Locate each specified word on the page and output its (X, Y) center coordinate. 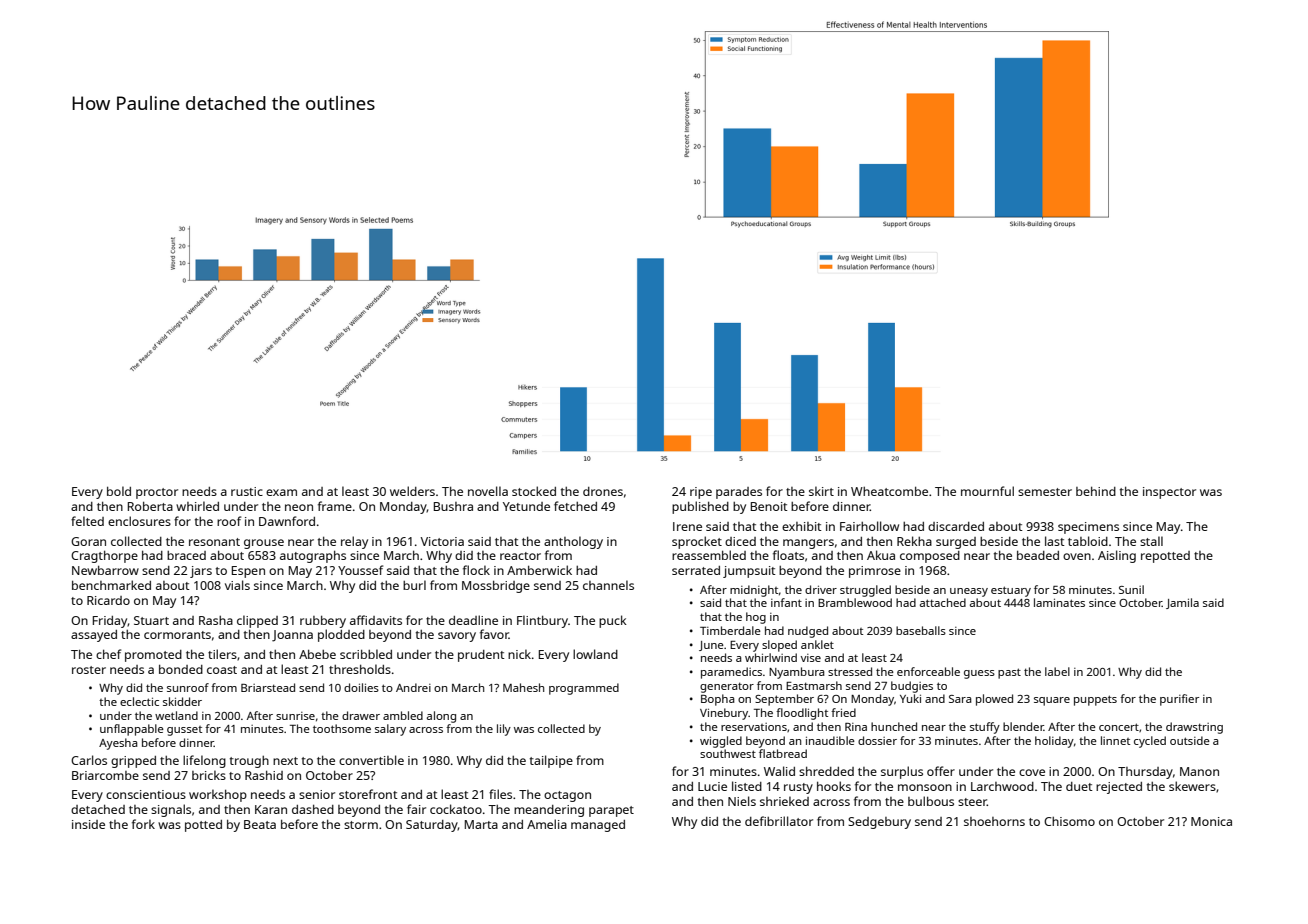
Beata (260, 824)
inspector (1169, 493)
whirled (197, 506)
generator (727, 687)
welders (412, 491)
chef (108, 654)
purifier (1179, 700)
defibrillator (779, 821)
